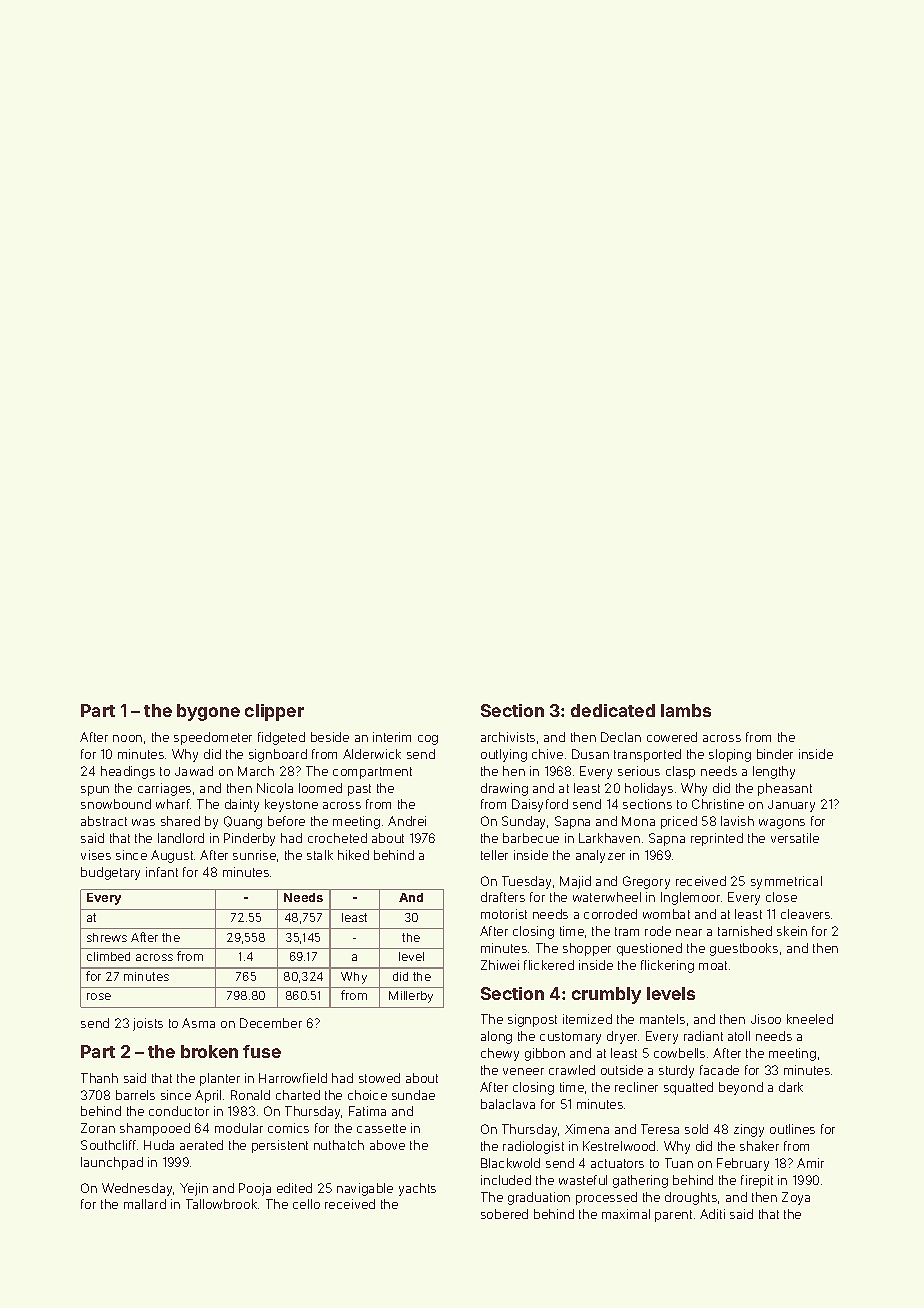 The height and width of the screenshot is (1308, 924). Describe the element at coordinates (613, 710) in the screenshot. I see `dedicated` at that location.
